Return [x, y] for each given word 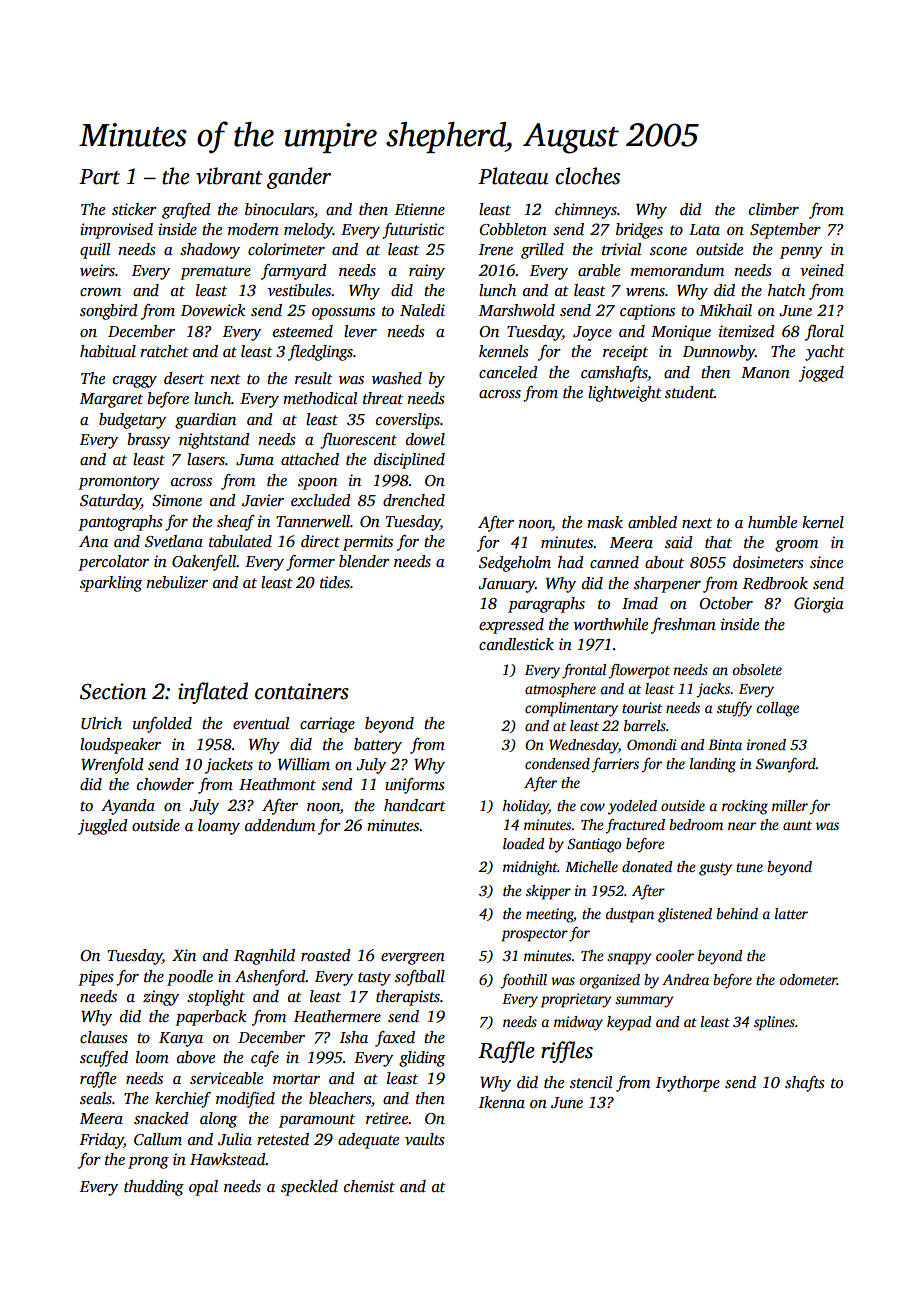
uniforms [415, 786]
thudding [154, 1188]
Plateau [513, 176]
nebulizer [177, 582]
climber [774, 209]
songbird [109, 312]
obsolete [757, 669]
